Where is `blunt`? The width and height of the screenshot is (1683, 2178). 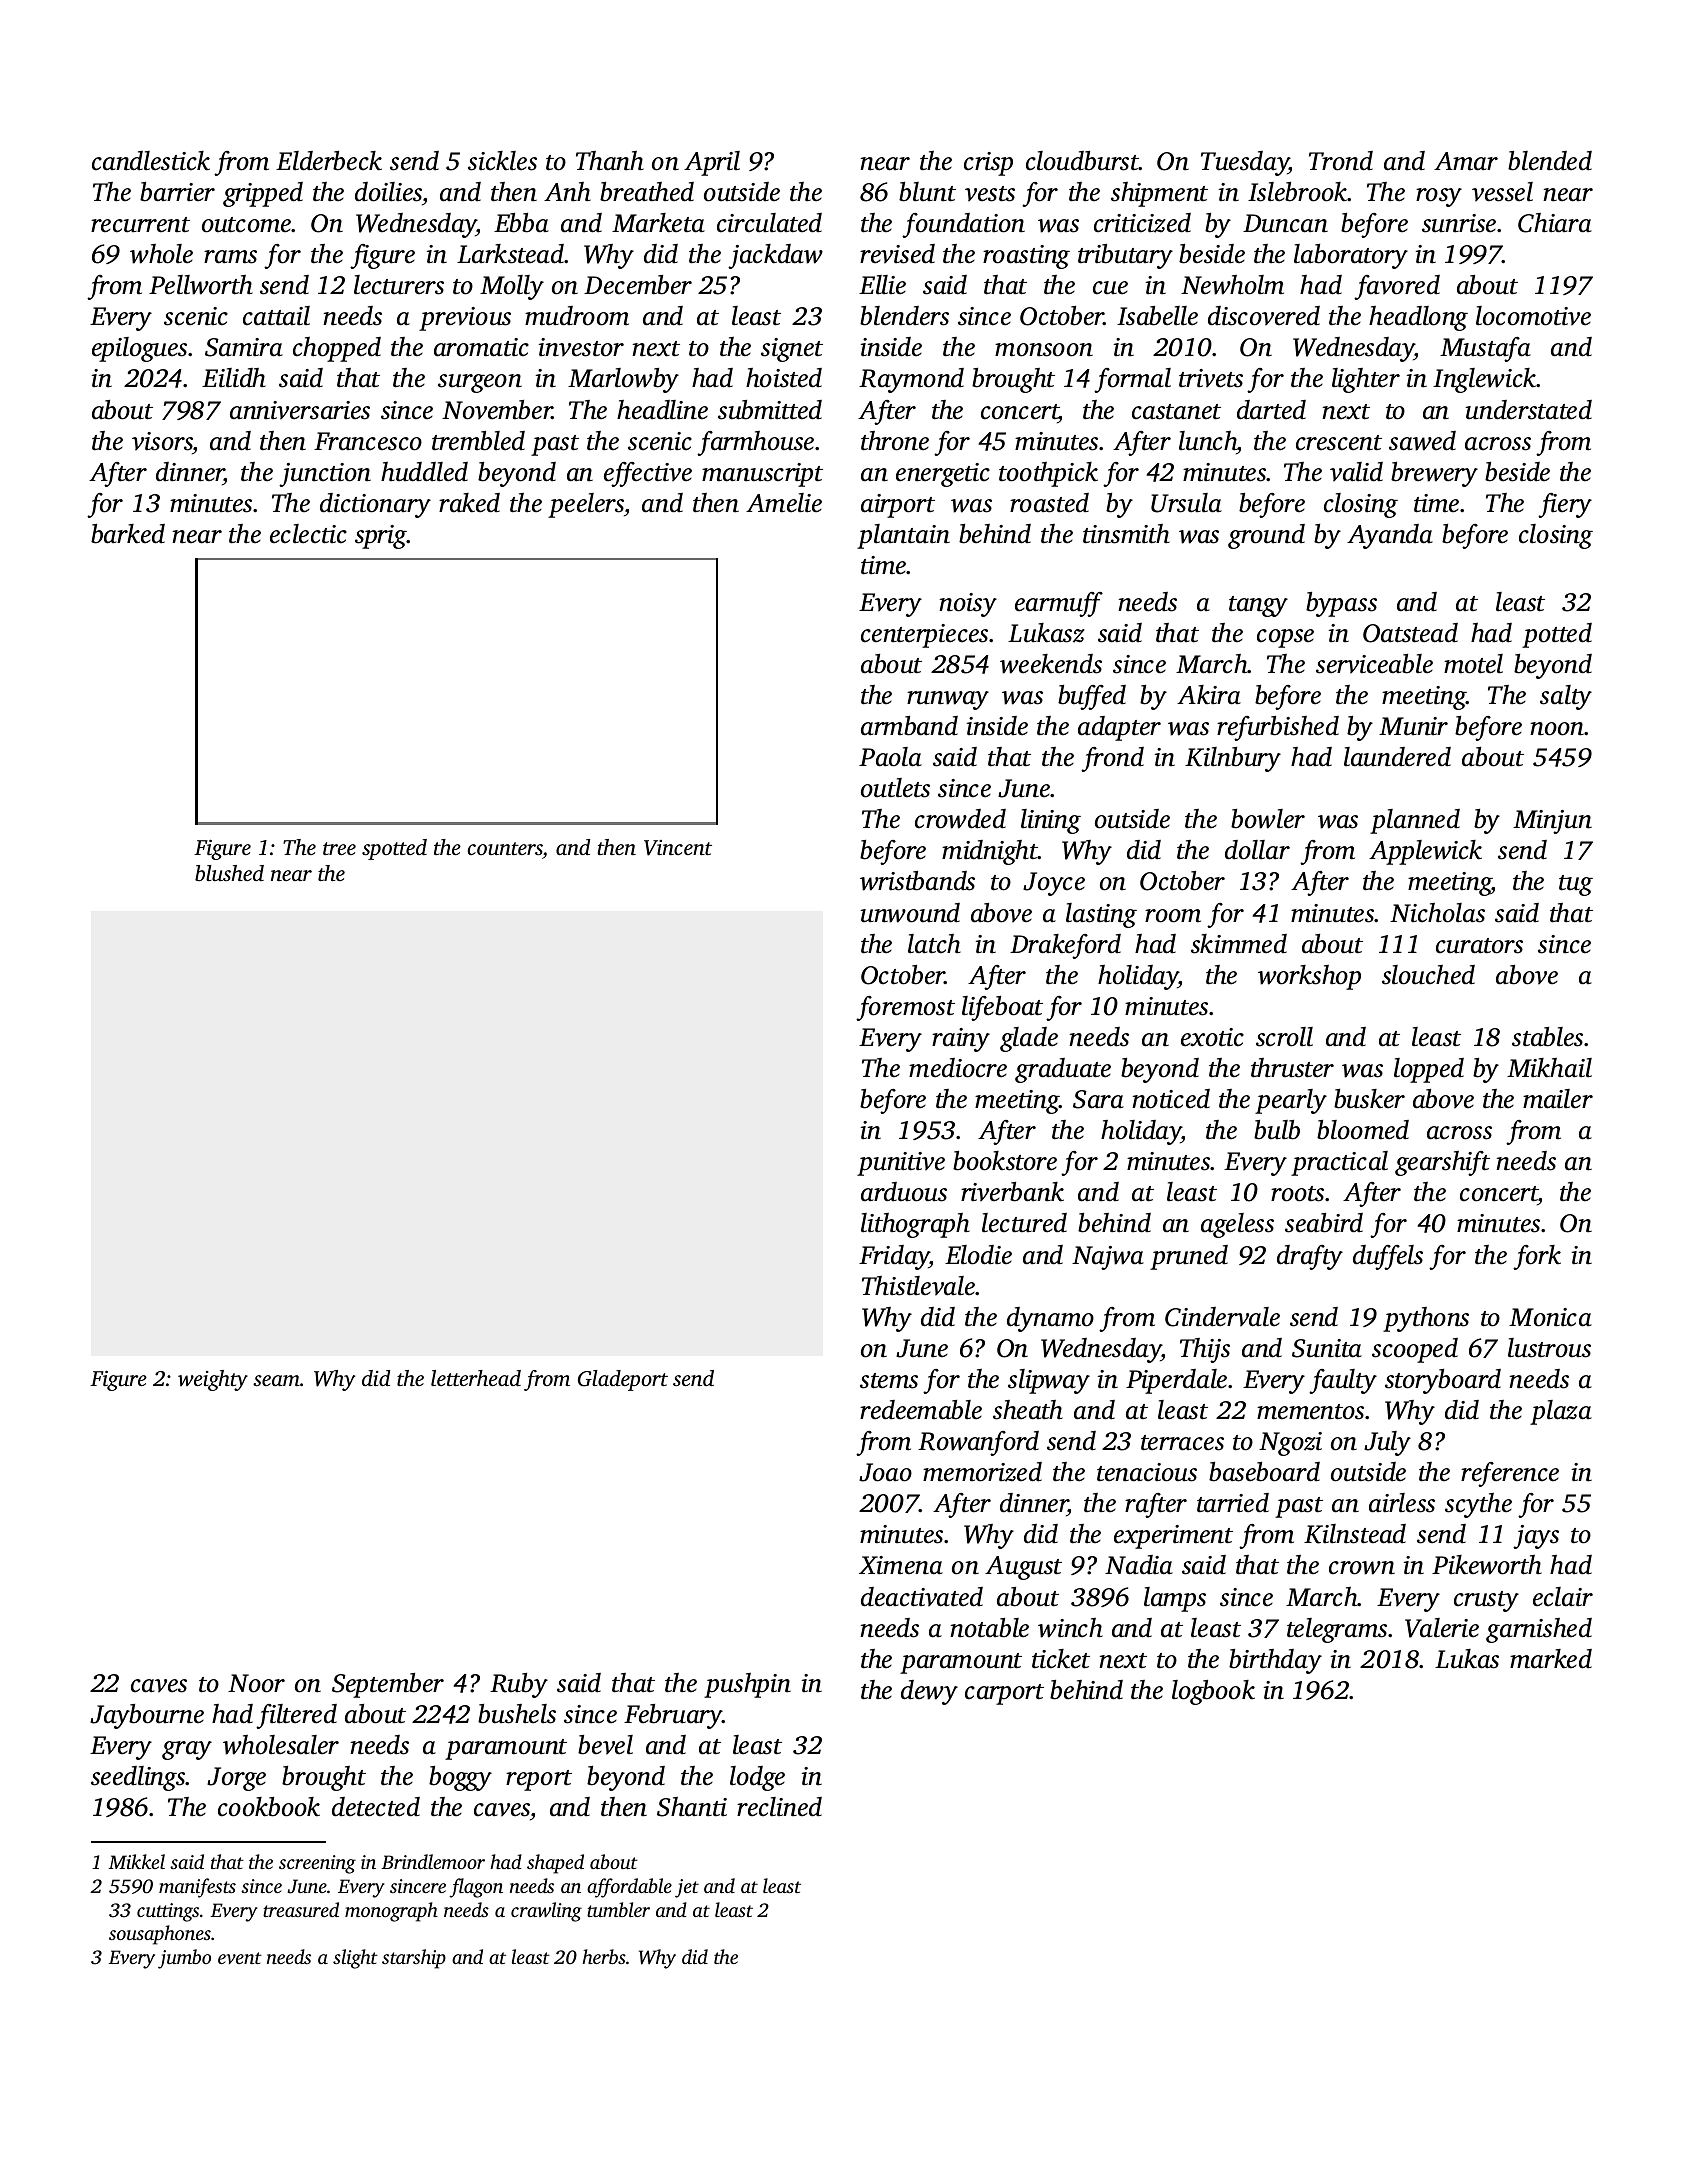 blunt is located at coordinates (927, 192).
